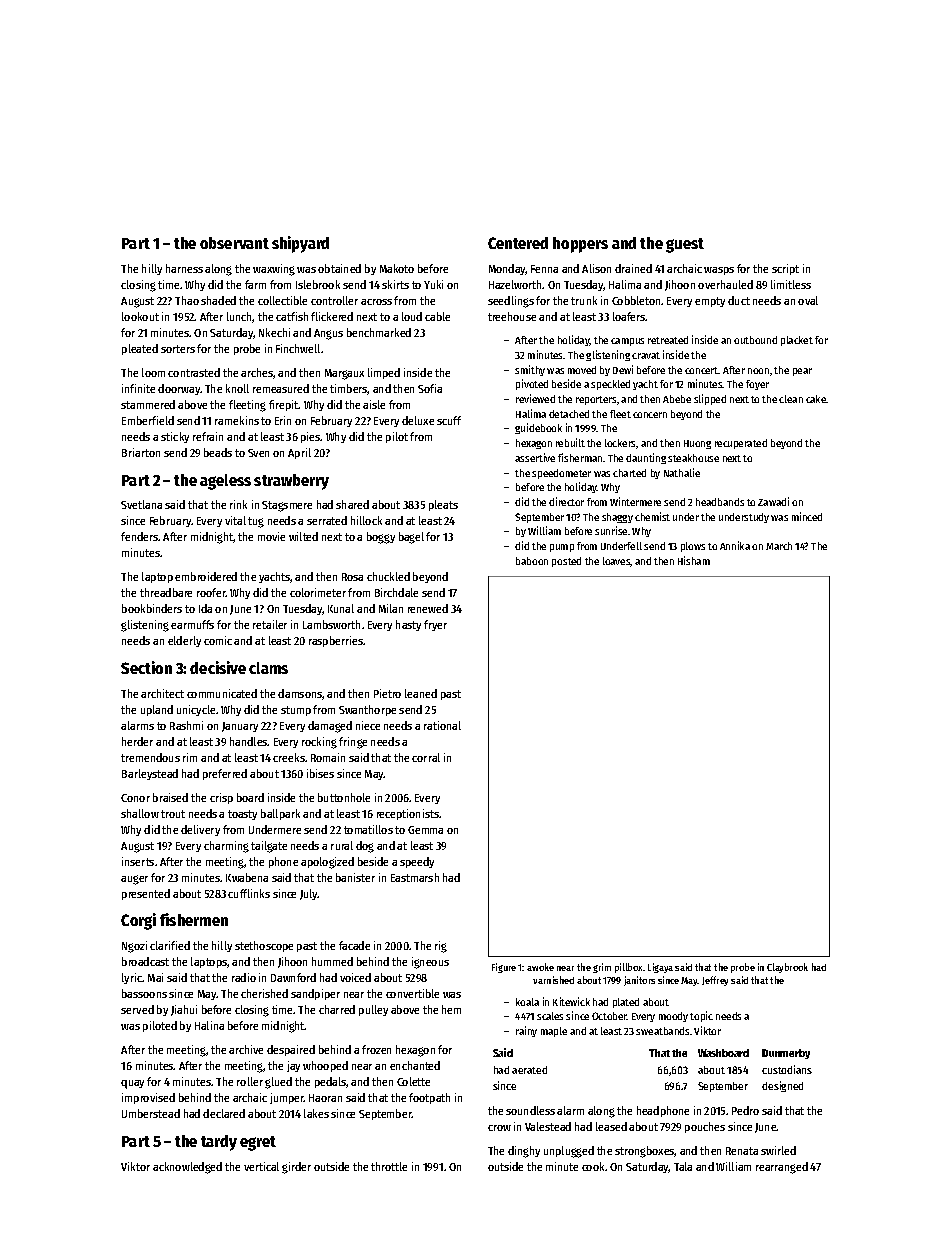 The width and height of the image is (952, 1233). What do you see at coordinates (532, 561) in the image?
I see `baboon` at bounding box center [532, 561].
